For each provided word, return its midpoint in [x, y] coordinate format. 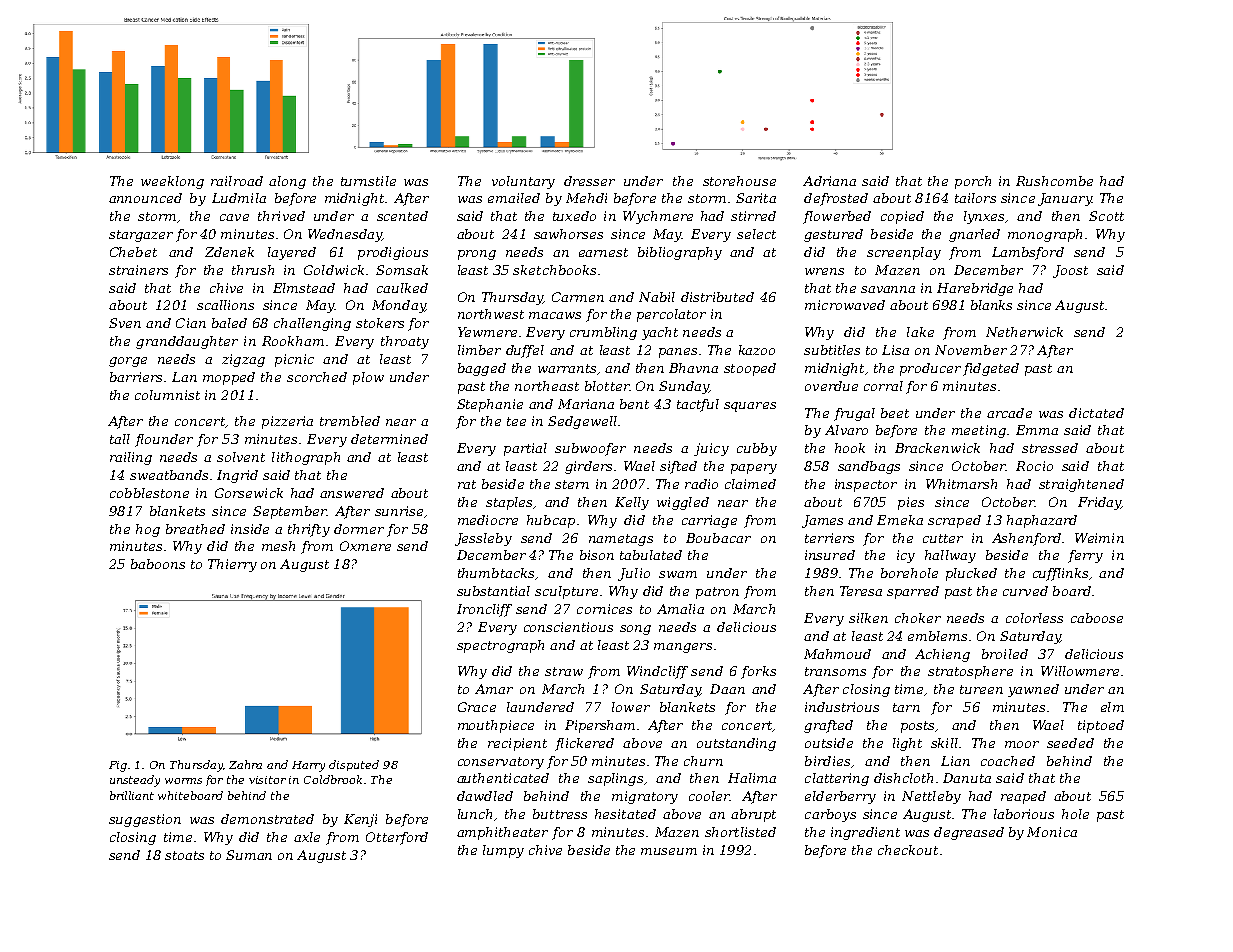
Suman [249, 855]
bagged [482, 369]
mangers [683, 648]
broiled [1005, 654]
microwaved [845, 305]
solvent [241, 457]
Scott [1106, 216]
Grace [477, 707]
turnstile [368, 181]
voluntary [523, 182]
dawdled [485, 796]
